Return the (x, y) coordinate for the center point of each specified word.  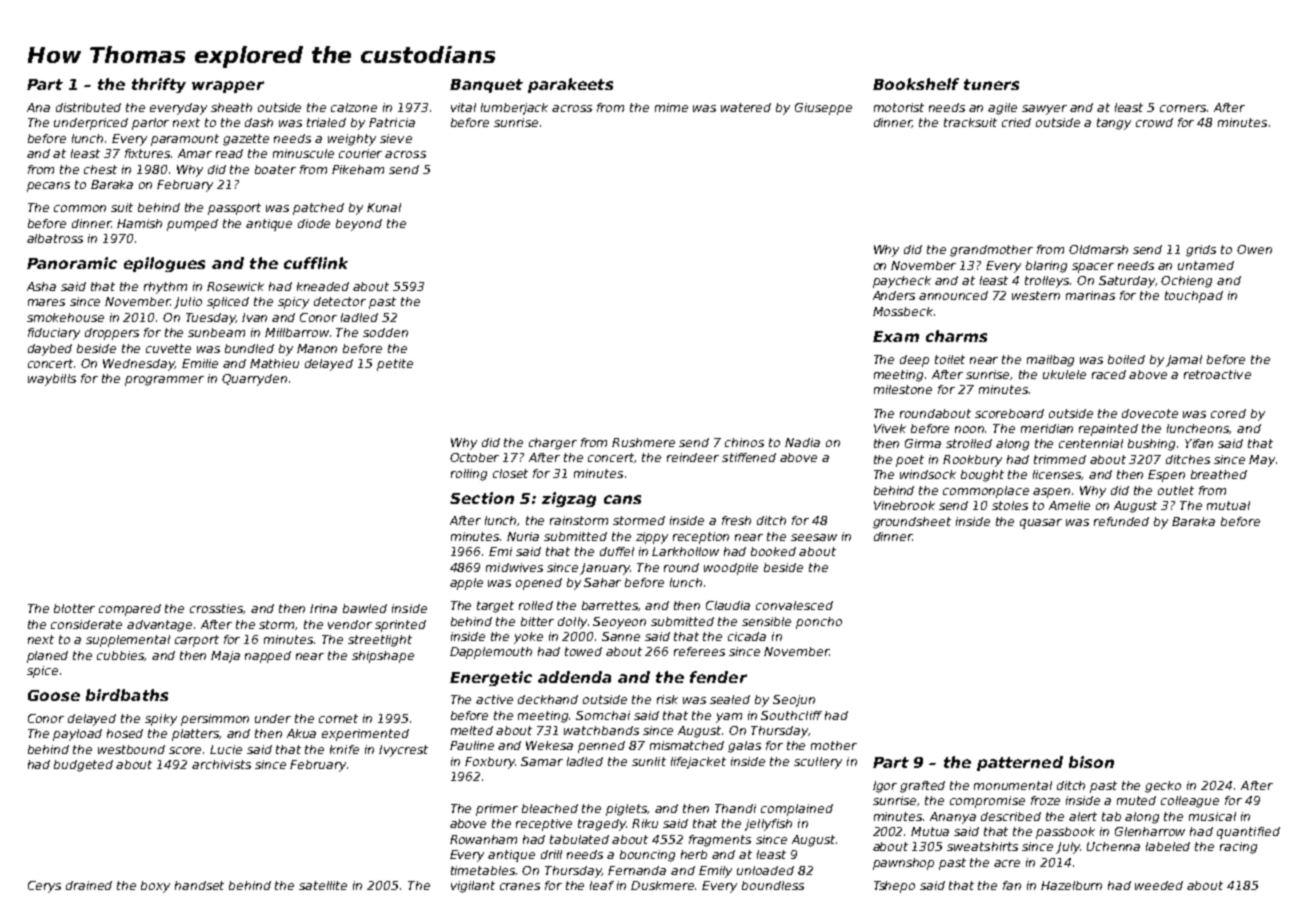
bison (1091, 762)
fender (718, 677)
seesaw (814, 537)
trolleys (1048, 282)
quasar (1041, 524)
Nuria (523, 536)
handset (199, 885)
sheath (231, 107)
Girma (923, 443)
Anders (894, 295)
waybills (52, 380)
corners (1183, 108)
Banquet (486, 86)
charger (553, 444)
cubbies (121, 656)
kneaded (323, 286)
